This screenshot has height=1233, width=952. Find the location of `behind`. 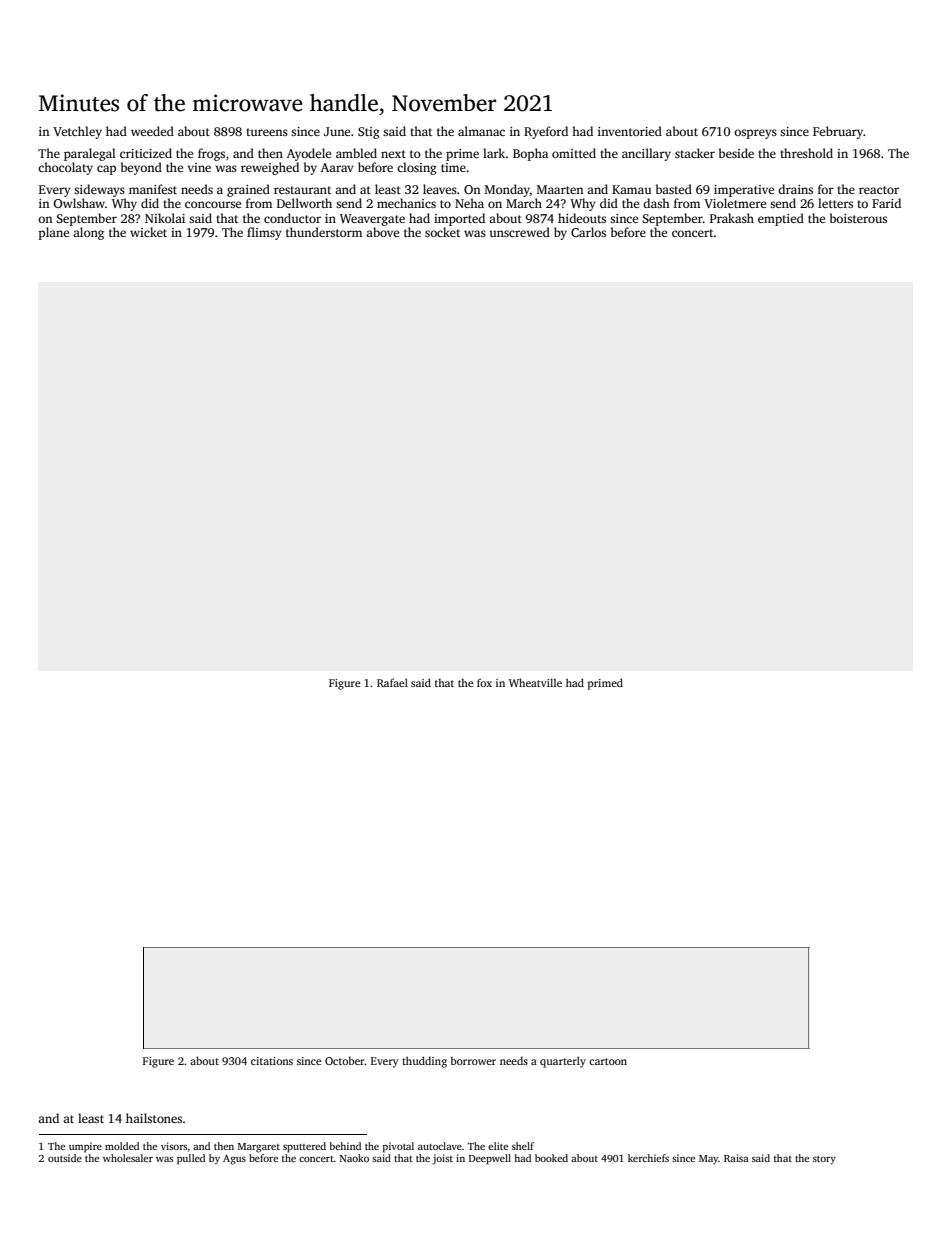

behind is located at coordinates (345, 1146).
